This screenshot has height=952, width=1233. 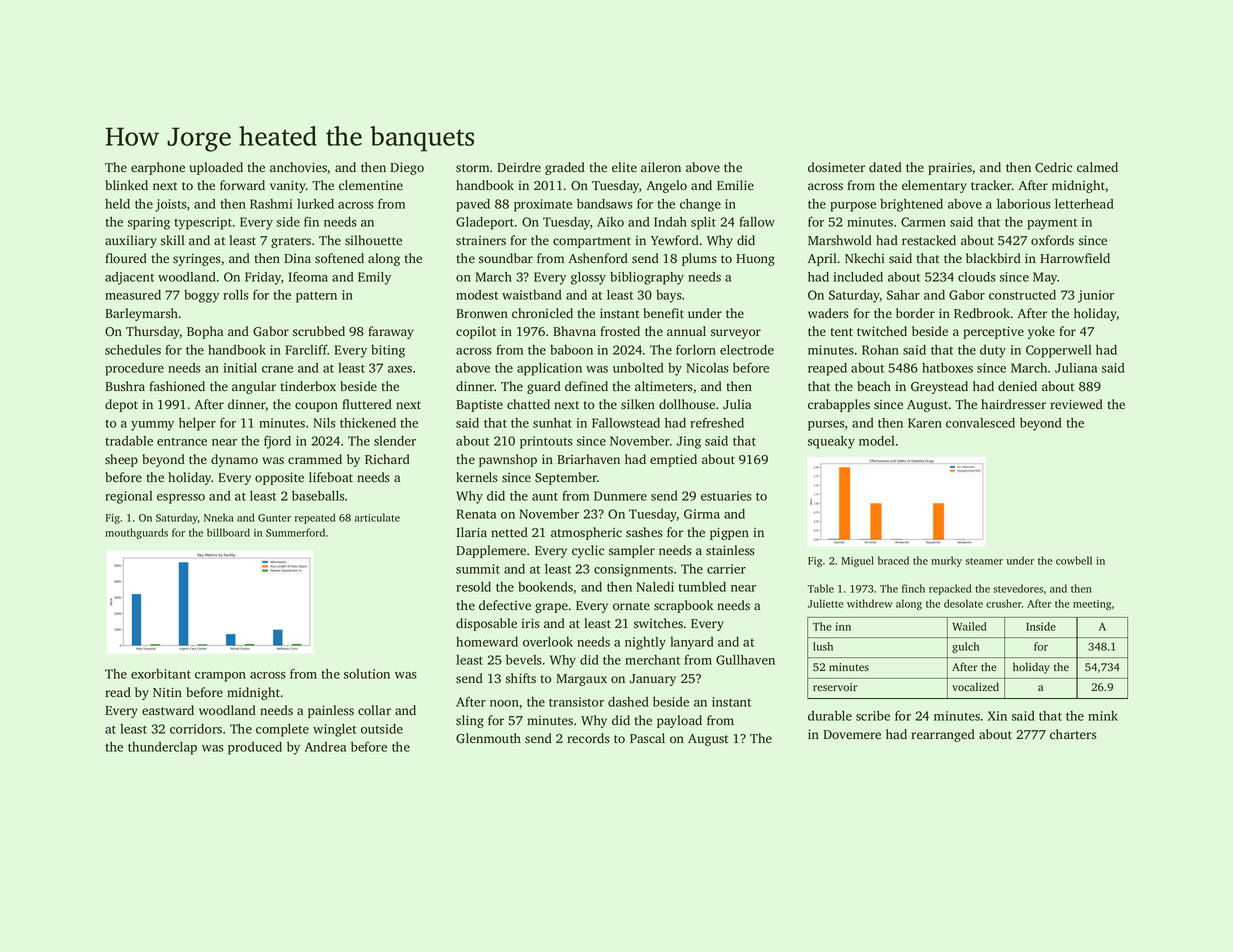 What do you see at coordinates (707, 368) in the screenshot?
I see `Nicolas` at bounding box center [707, 368].
